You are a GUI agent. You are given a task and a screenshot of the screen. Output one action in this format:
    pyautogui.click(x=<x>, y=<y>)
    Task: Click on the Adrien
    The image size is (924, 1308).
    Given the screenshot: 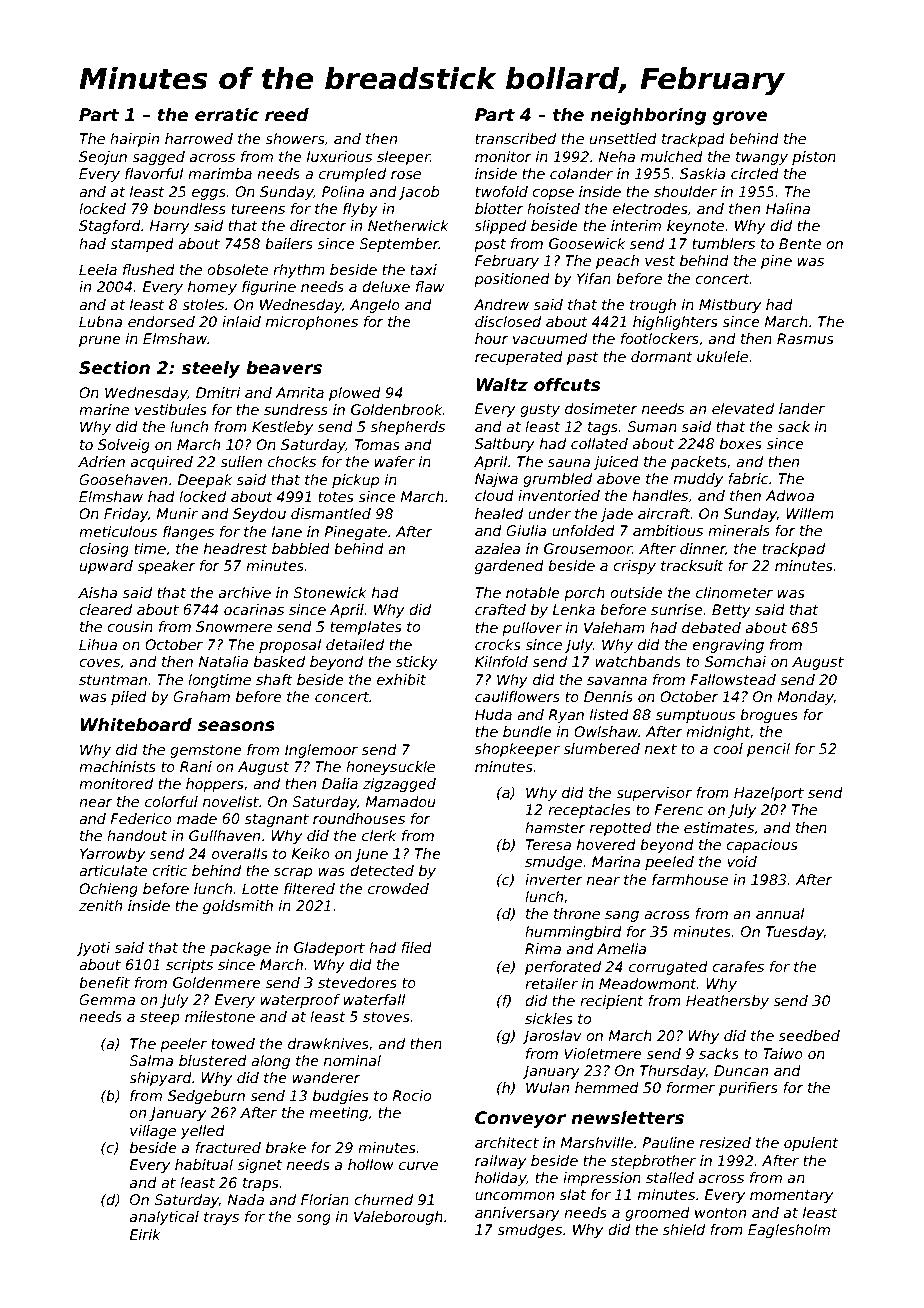 What is the action you would take?
    pyautogui.click(x=101, y=461)
